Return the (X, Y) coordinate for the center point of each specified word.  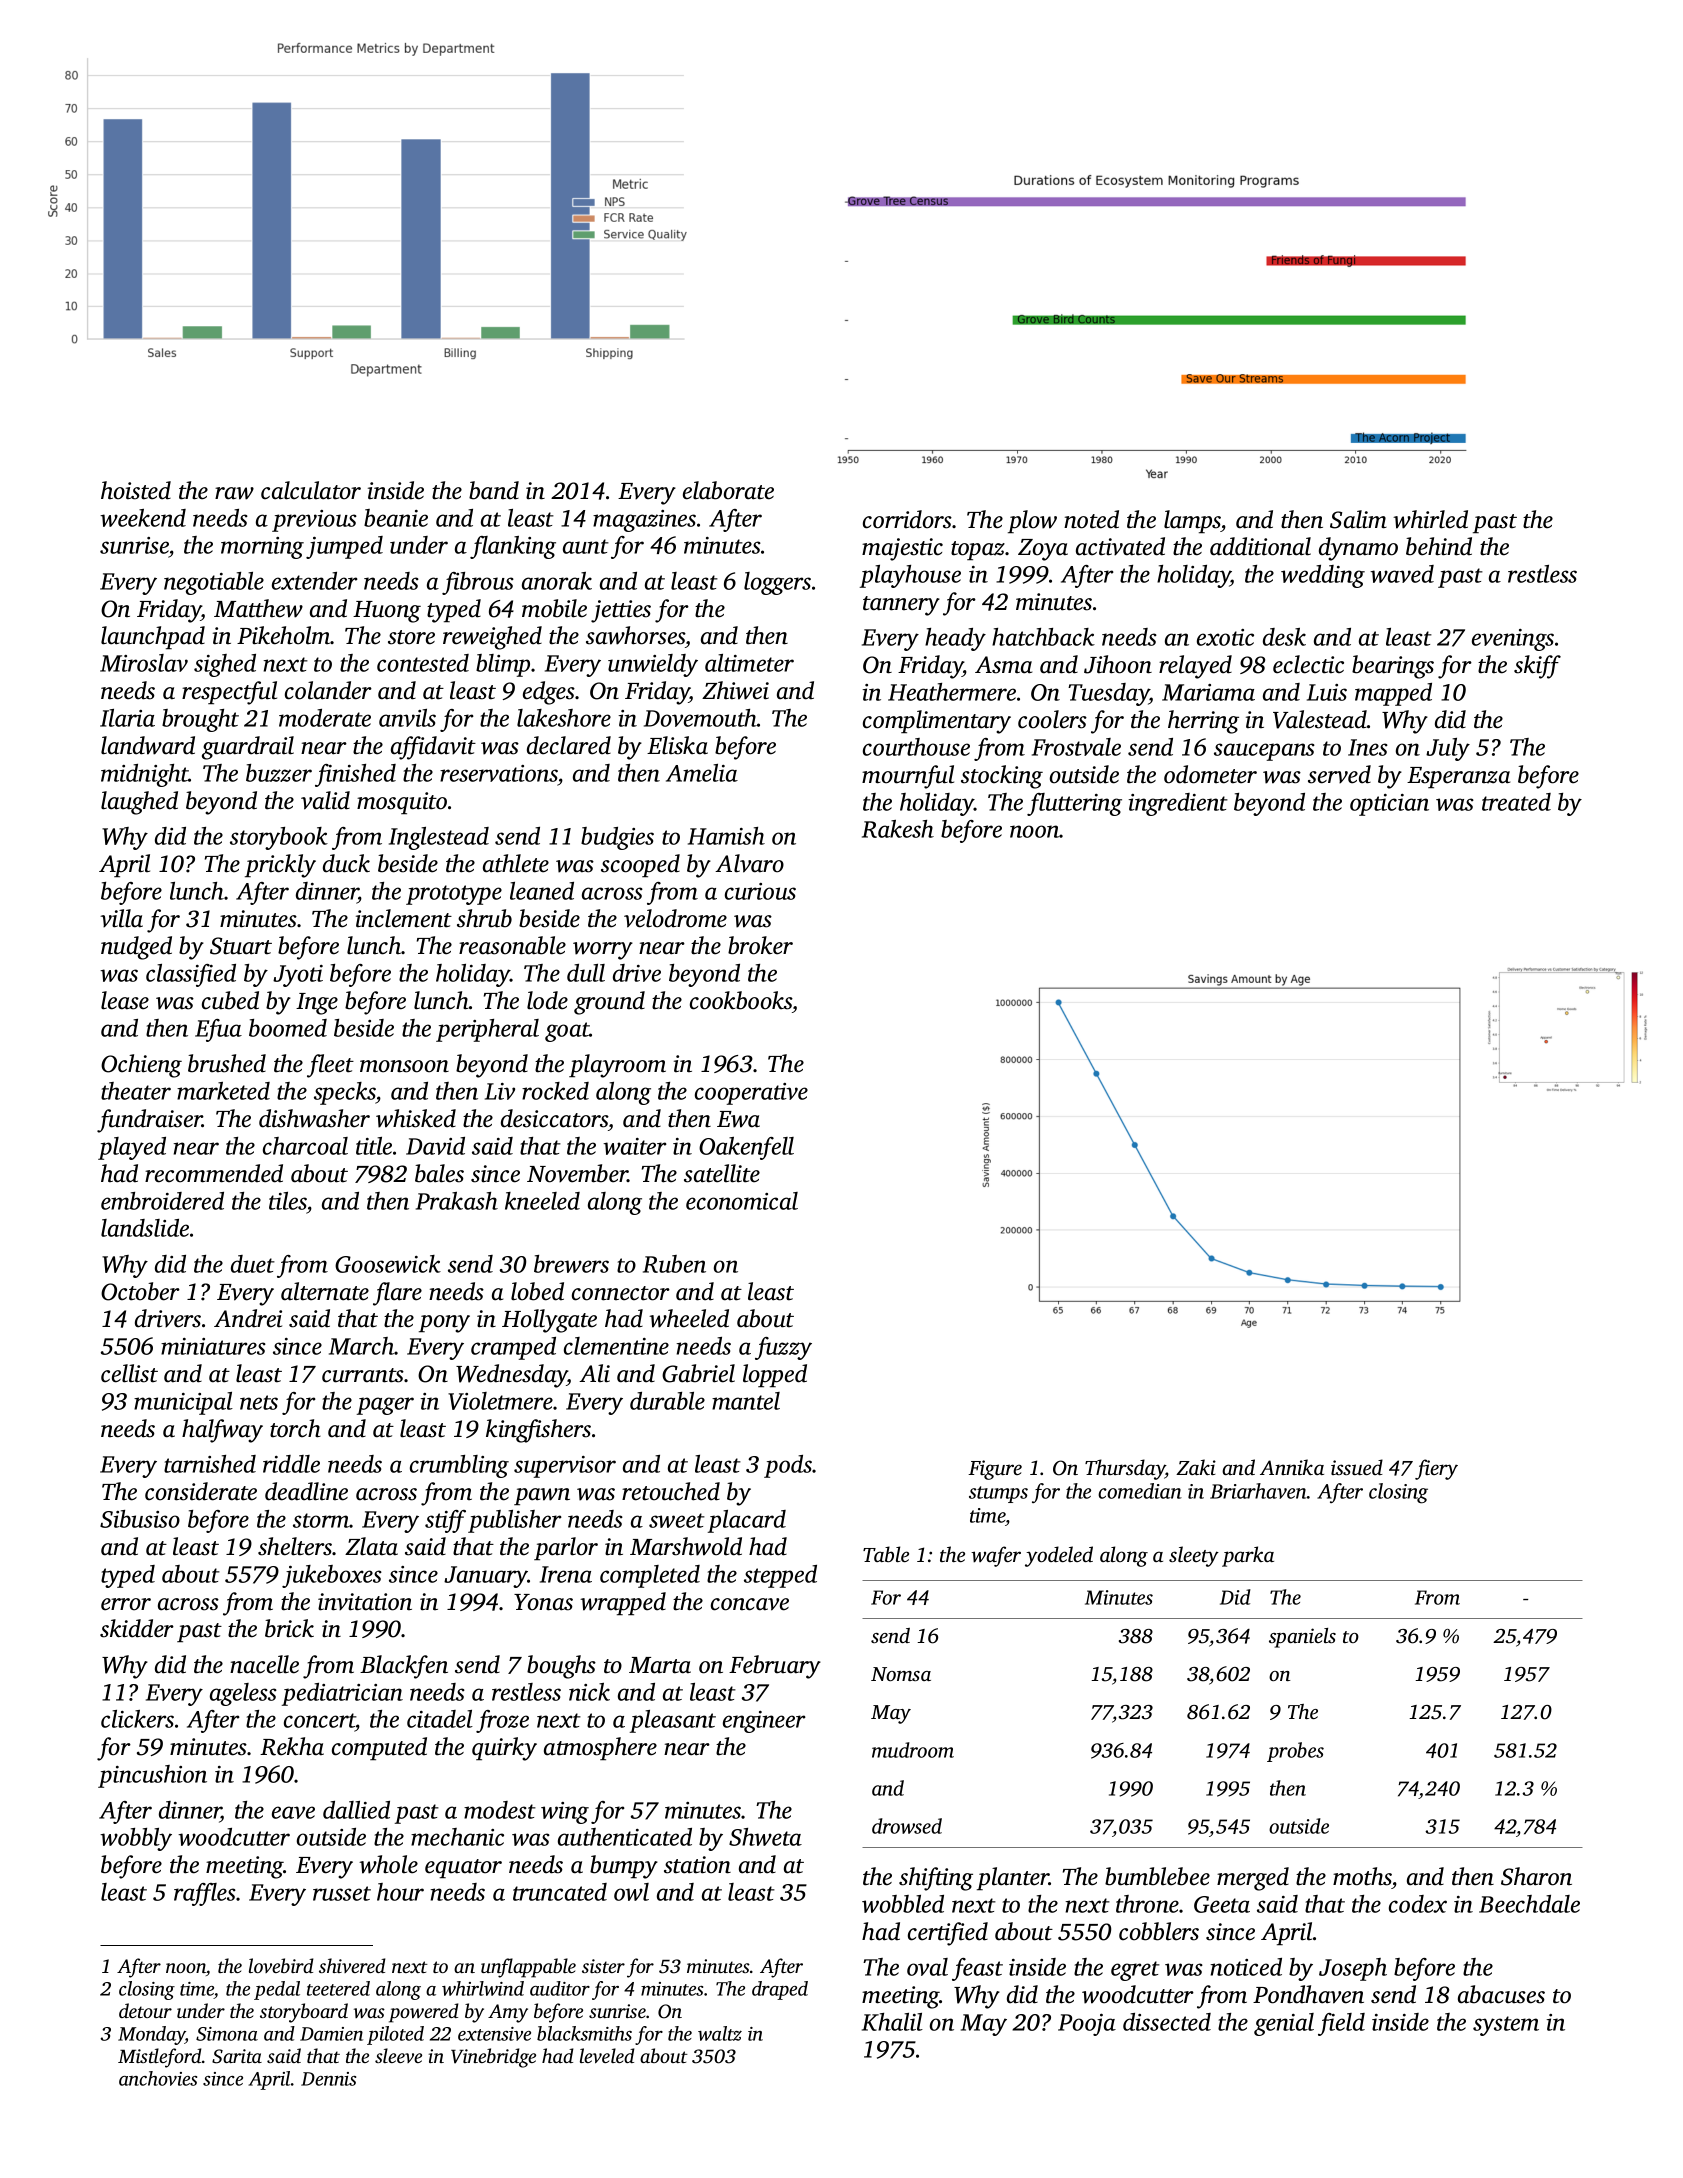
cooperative (751, 1094)
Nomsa (901, 1674)
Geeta (1222, 1904)
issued (1357, 1467)
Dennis (328, 2079)
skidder (137, 1628)
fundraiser (149, 1121)
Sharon (1536, 1876)
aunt (586, 546)
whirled (1430, 519)
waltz (720, 2033)
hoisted (136, 490)
